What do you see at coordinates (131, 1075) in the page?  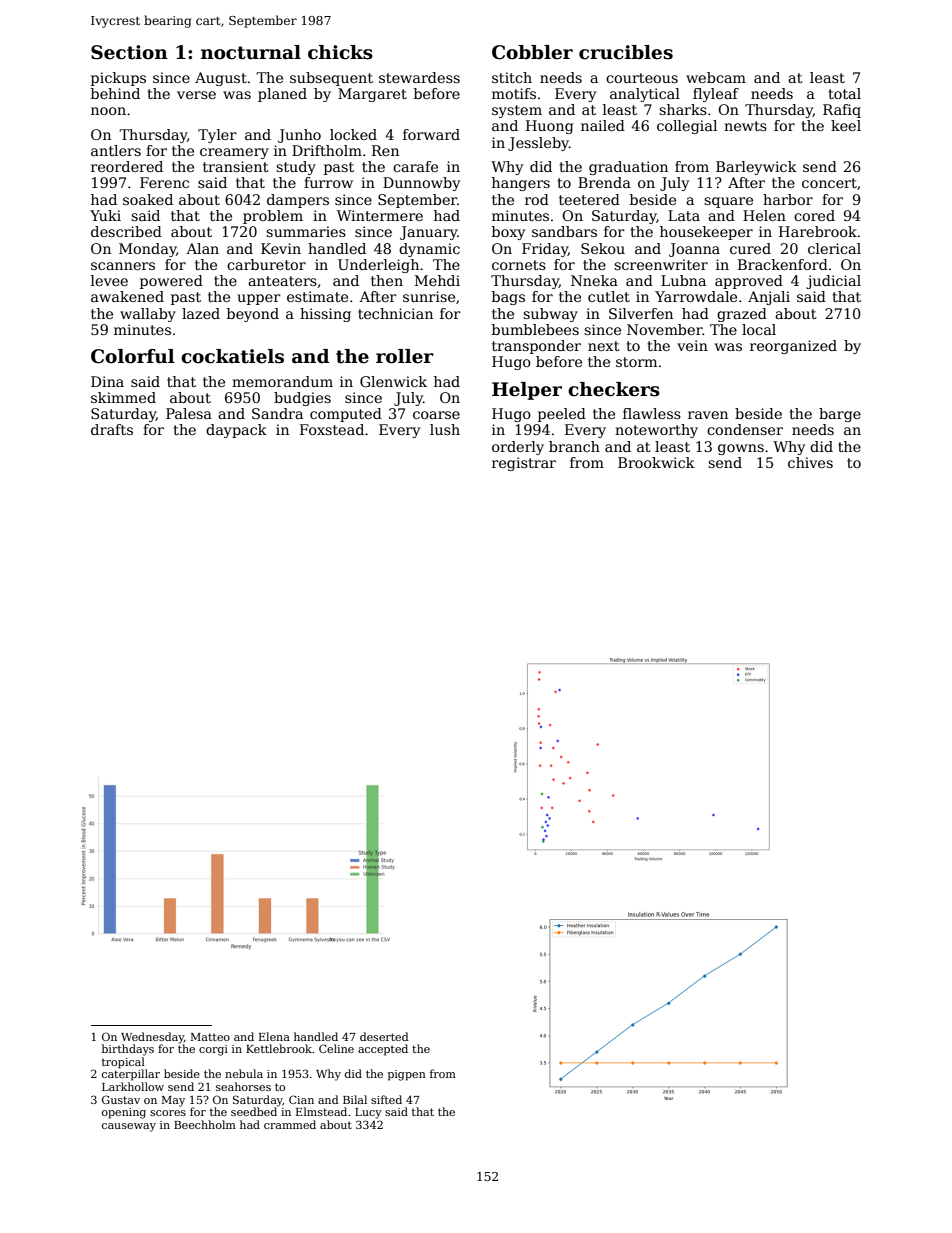 I see `caterpillar` at bounding box center [131, 1075].
